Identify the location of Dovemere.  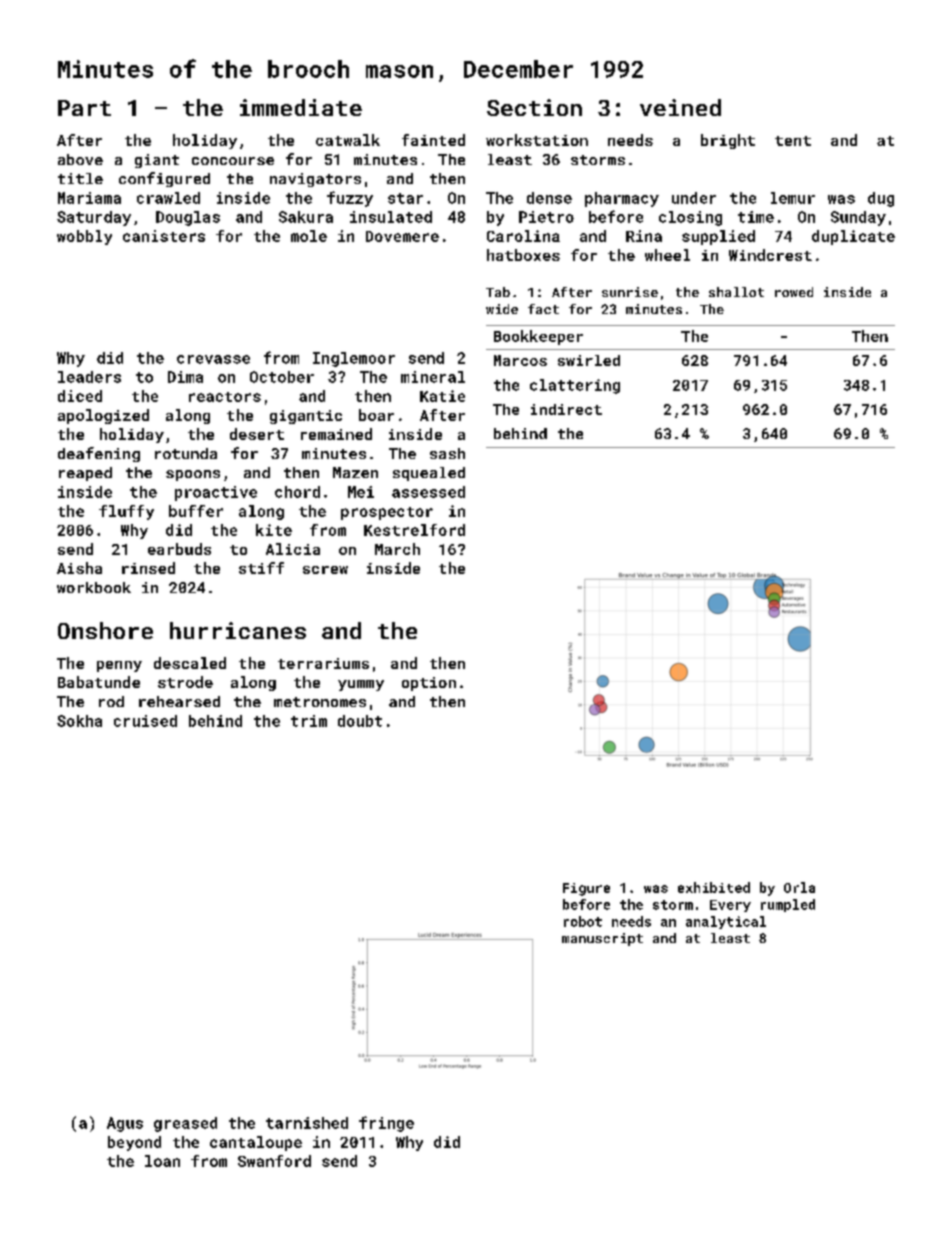
(402, 236).
